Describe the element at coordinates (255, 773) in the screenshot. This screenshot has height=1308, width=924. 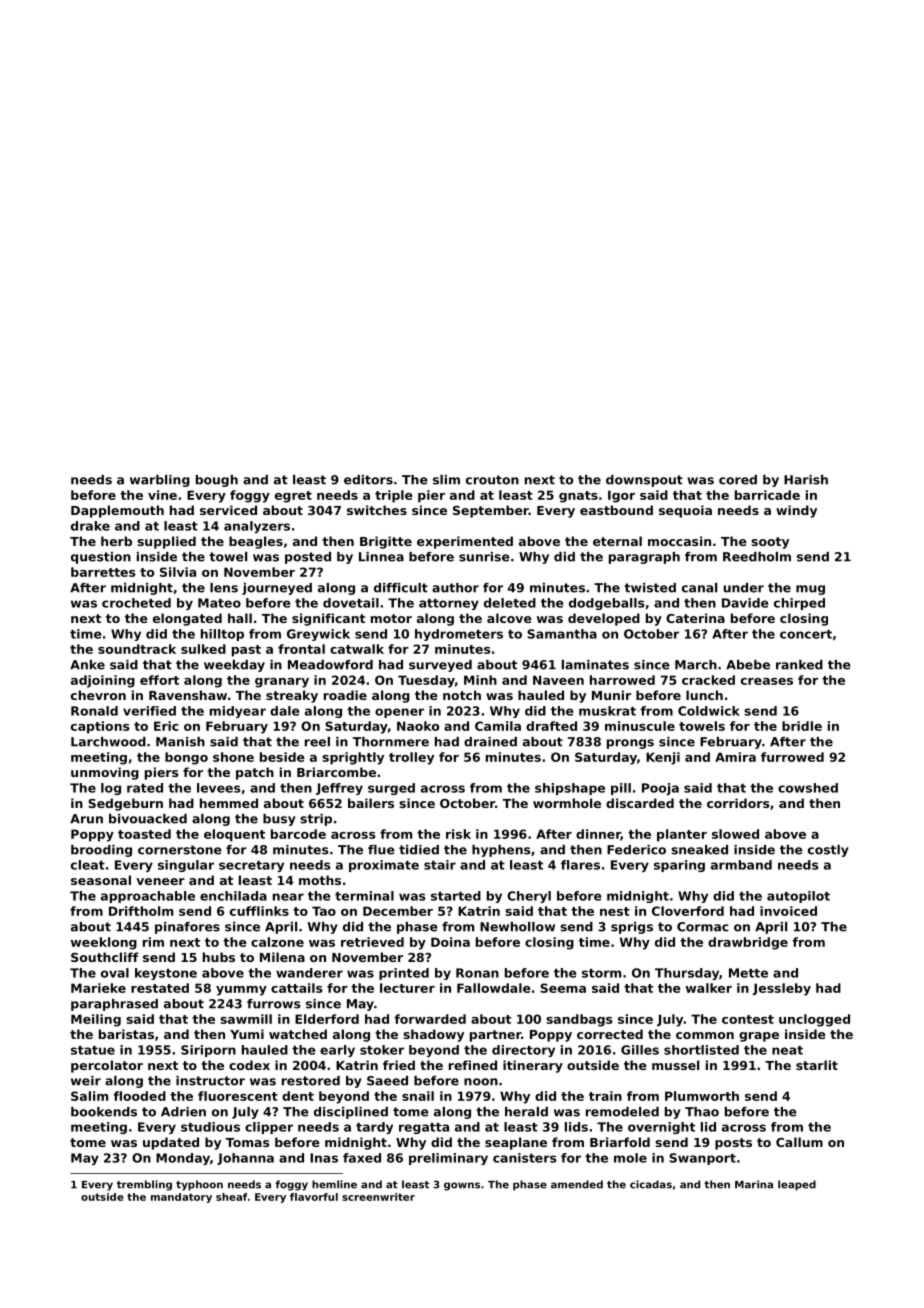
I see `patch` at that location.
